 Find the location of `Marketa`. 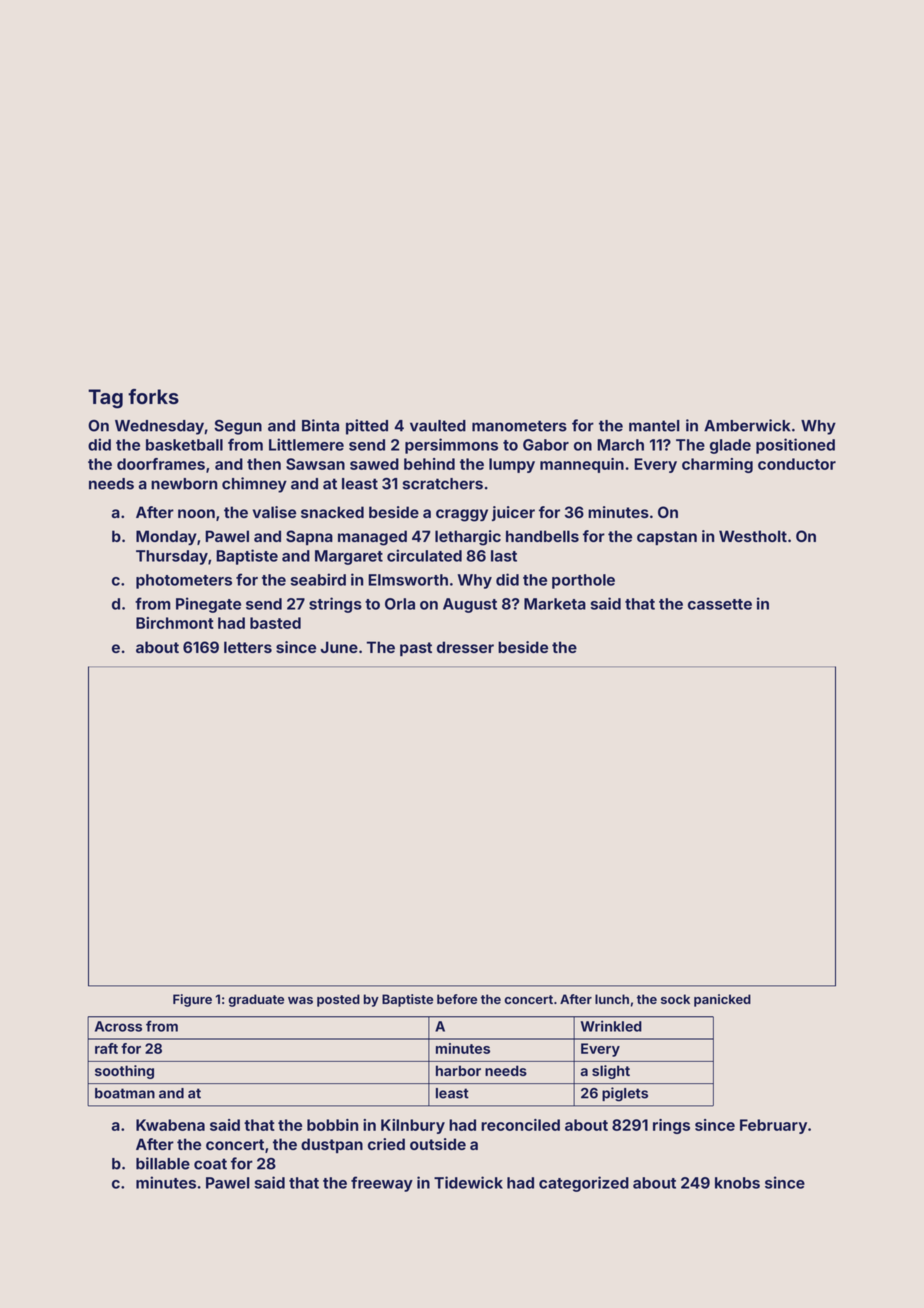

Marketa is located at coordinates (555, 604).
